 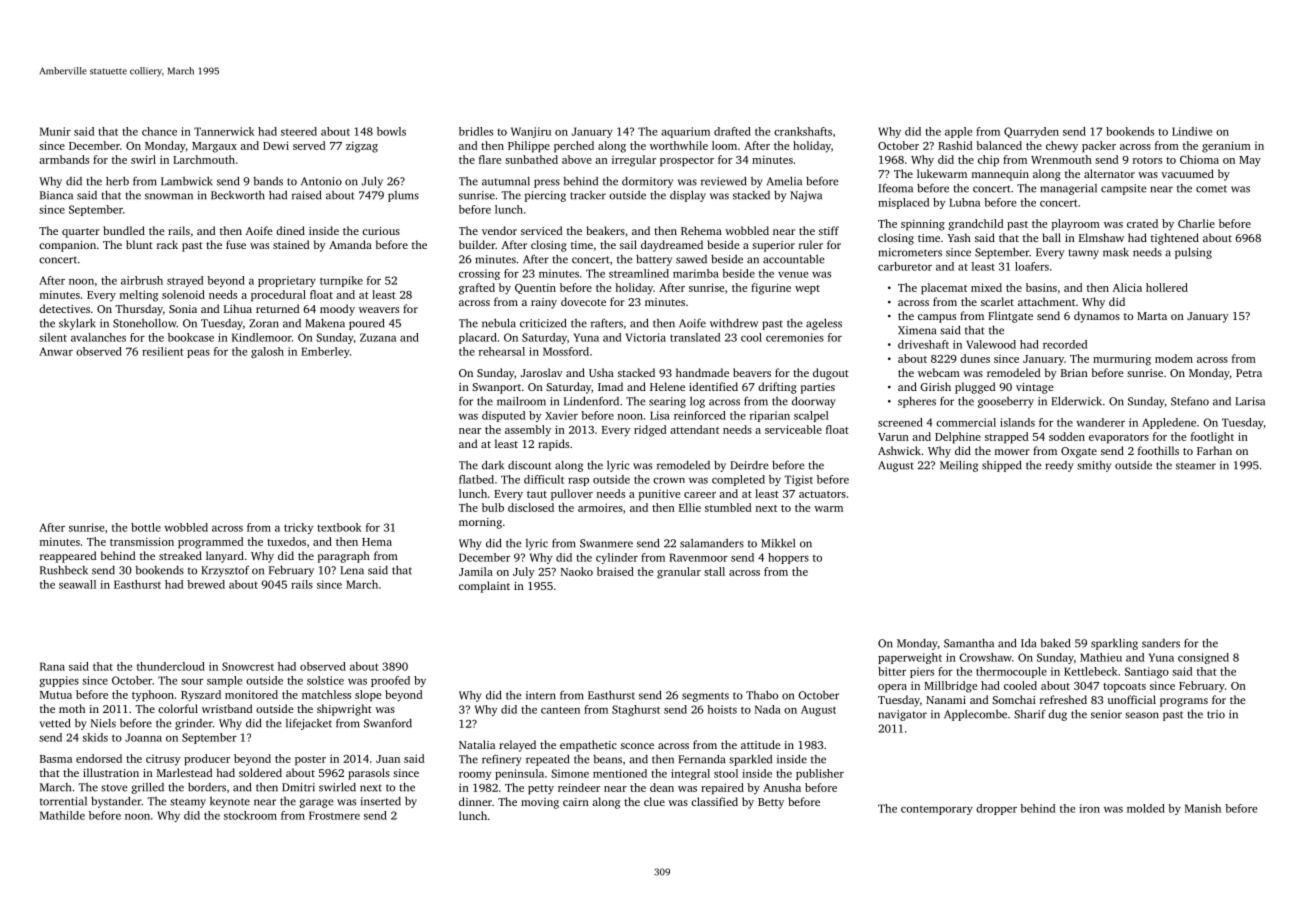 What do you see at coordinates (56, 351) in the page?
I see `Anwar` at bounding box center [56, 351].
